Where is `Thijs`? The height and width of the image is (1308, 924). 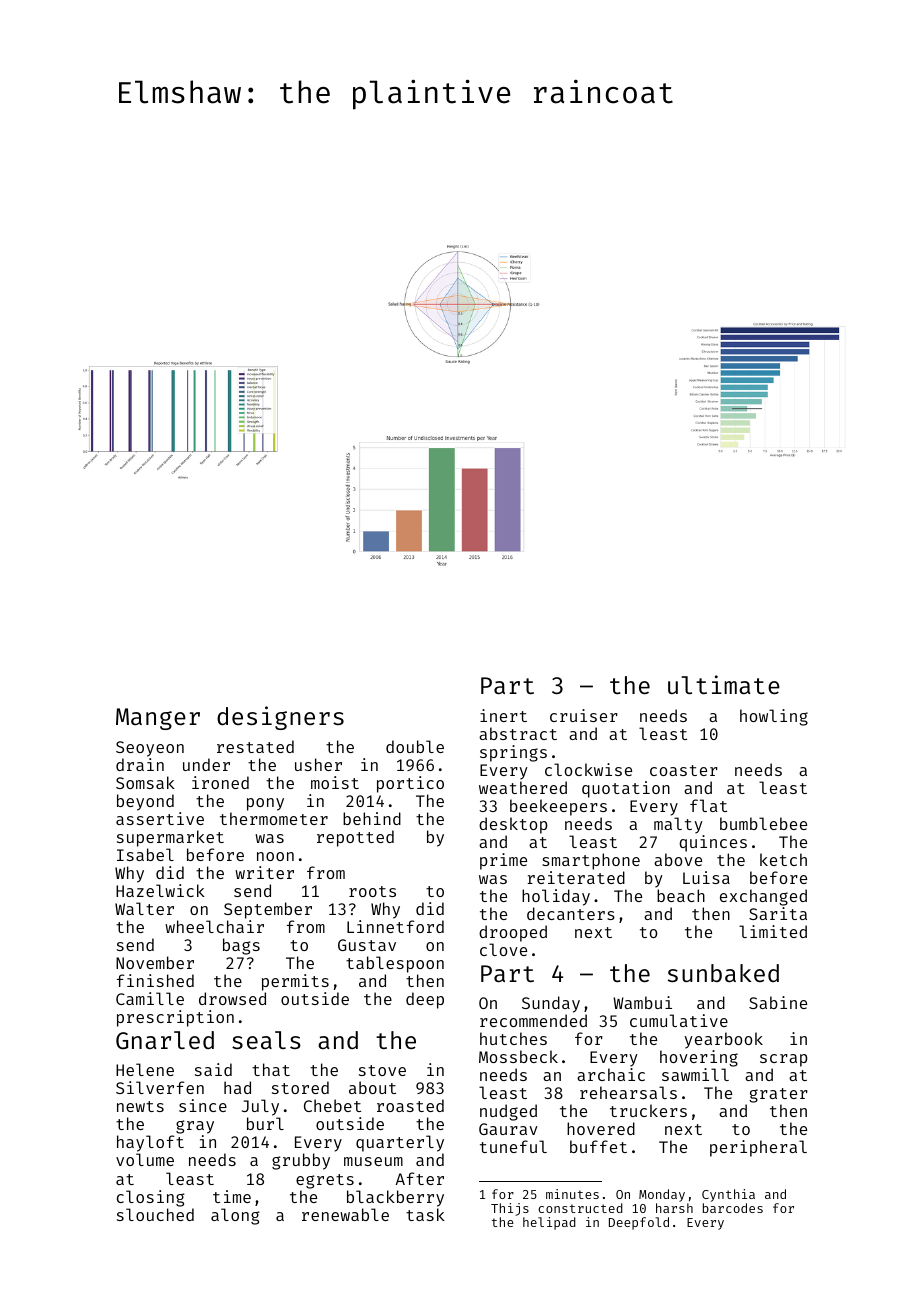 Thijs is located at coordinates (510, 1209).
